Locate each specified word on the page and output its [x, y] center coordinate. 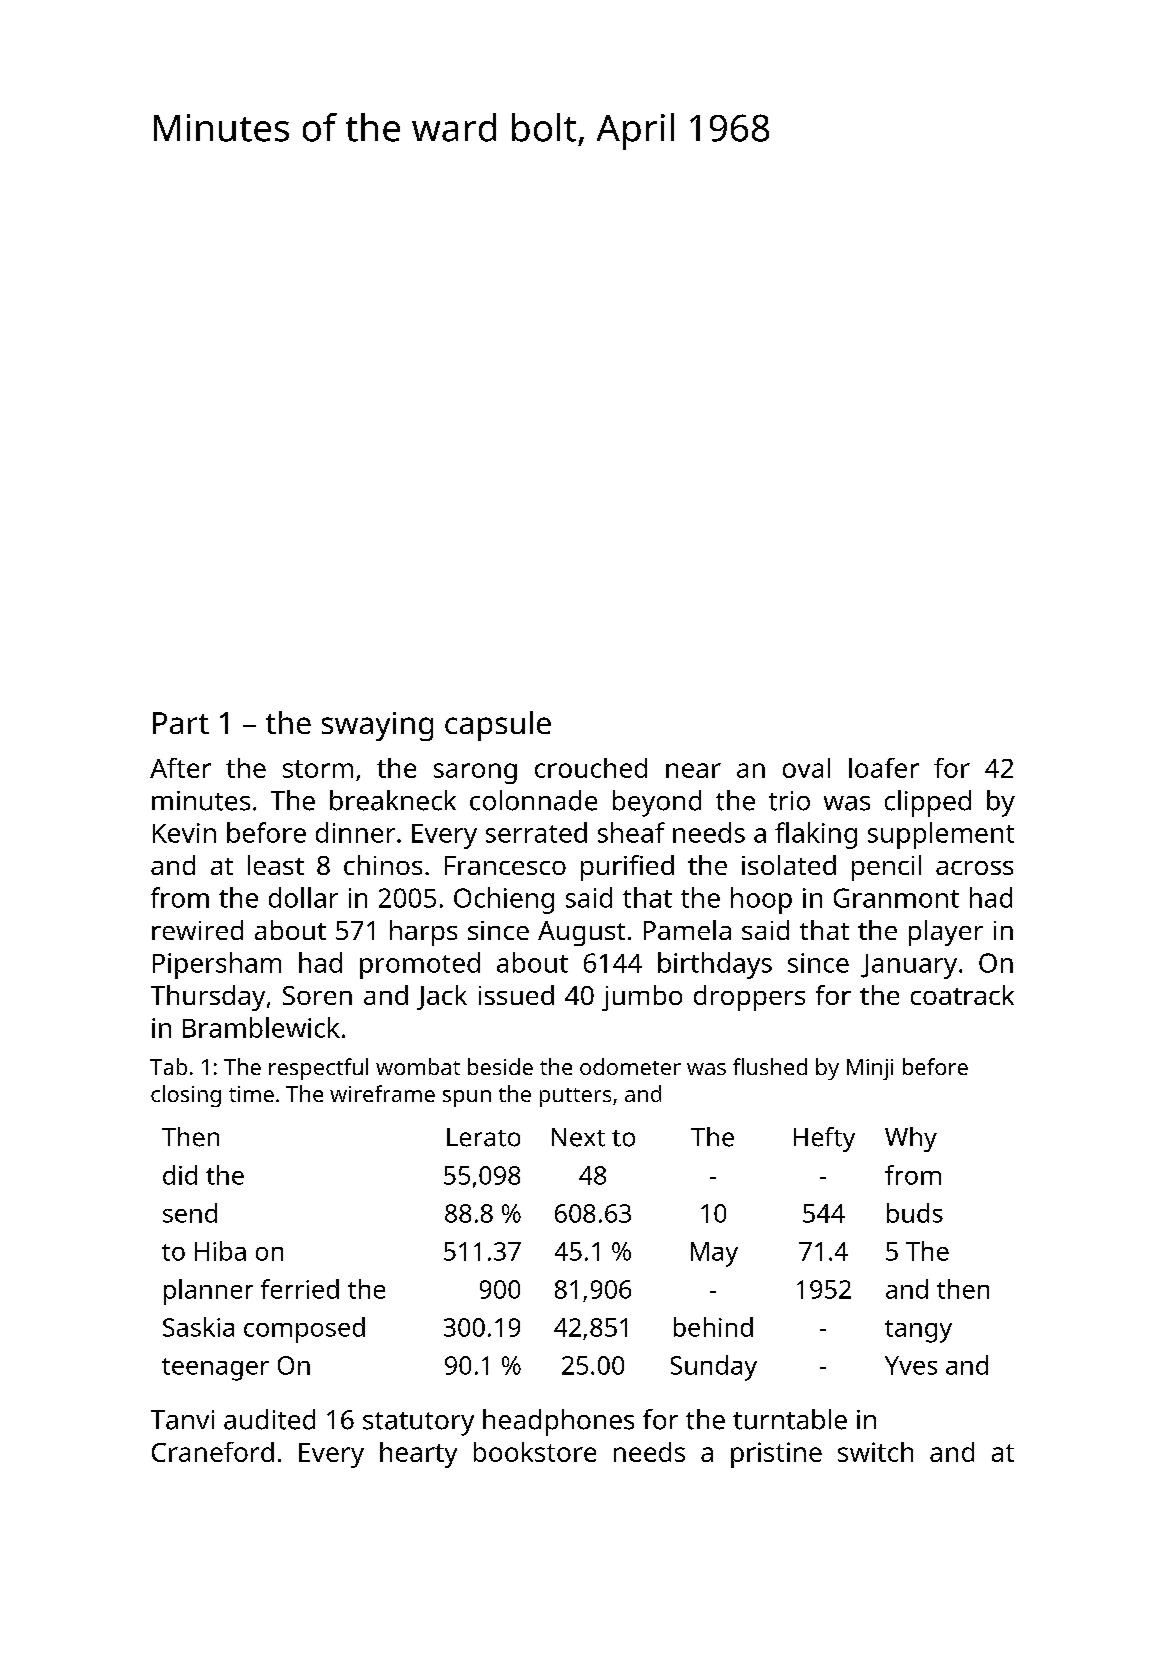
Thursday [208, 998]
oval [806, 768]
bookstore [535, 1452]
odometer [630, 1066]
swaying [377, 726]
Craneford [213, 1452]
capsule [498, 726]
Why [911, 1139]
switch [875, 1452]
